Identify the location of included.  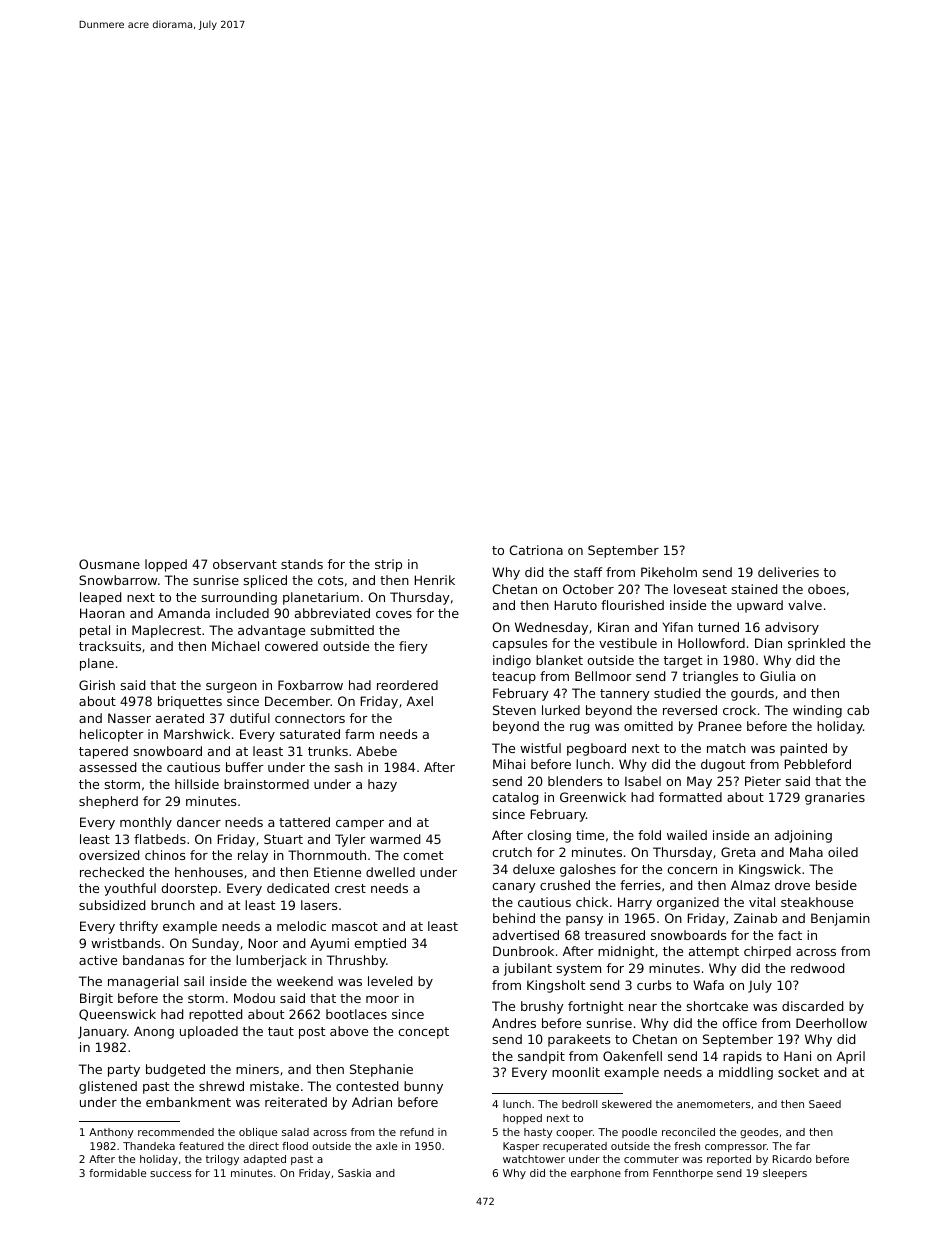
(242, 613).
